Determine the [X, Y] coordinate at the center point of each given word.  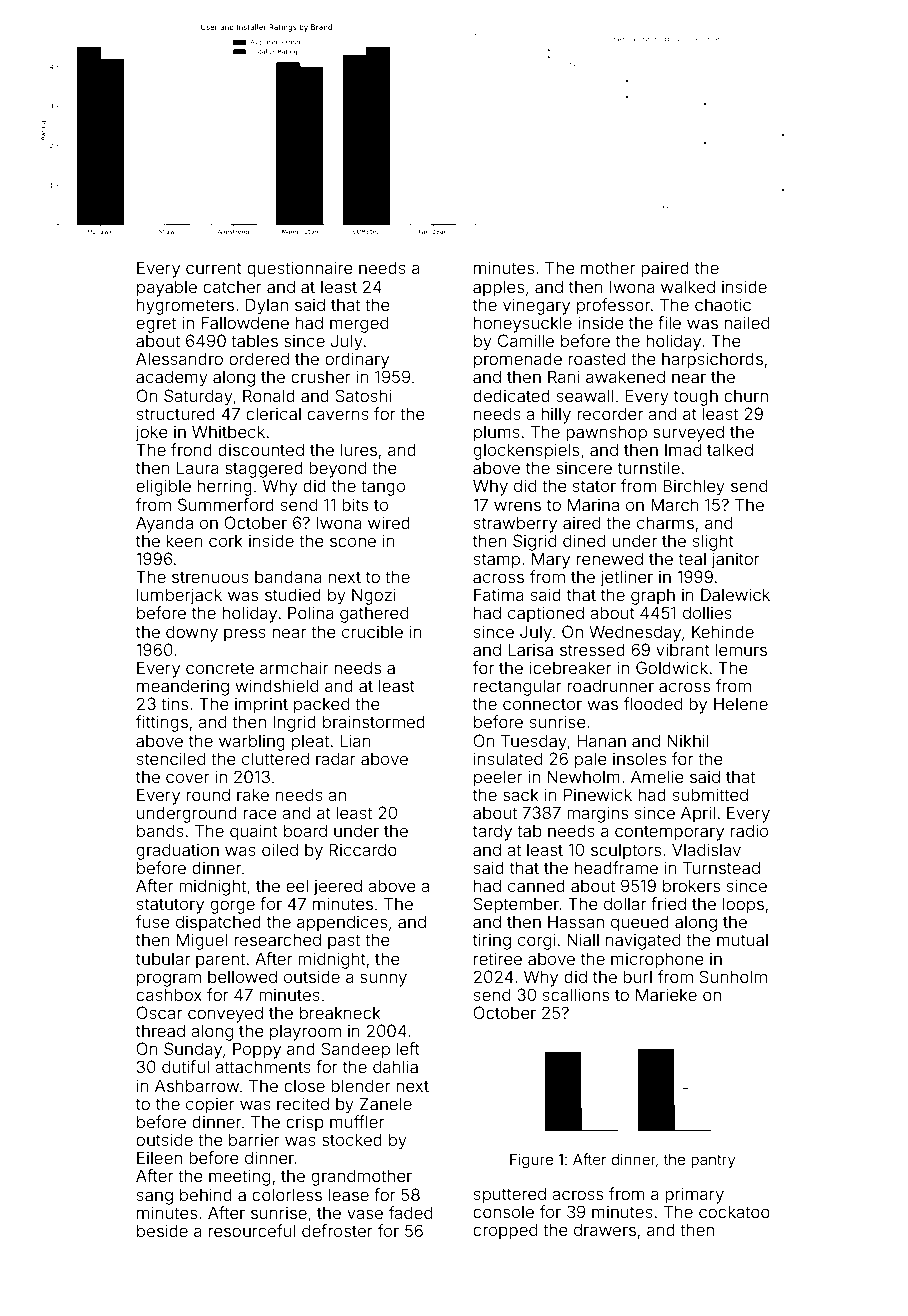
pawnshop [606, 433]
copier [210, 1105]
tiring [492, 941]
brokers [691, 885]
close [304, 1086]
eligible [163, 487]
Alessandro [179, 358]
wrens [517, 506]
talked [730, 449]
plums [497, 434]
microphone [657, 960]
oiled [280, 849]
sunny [383, 980]
